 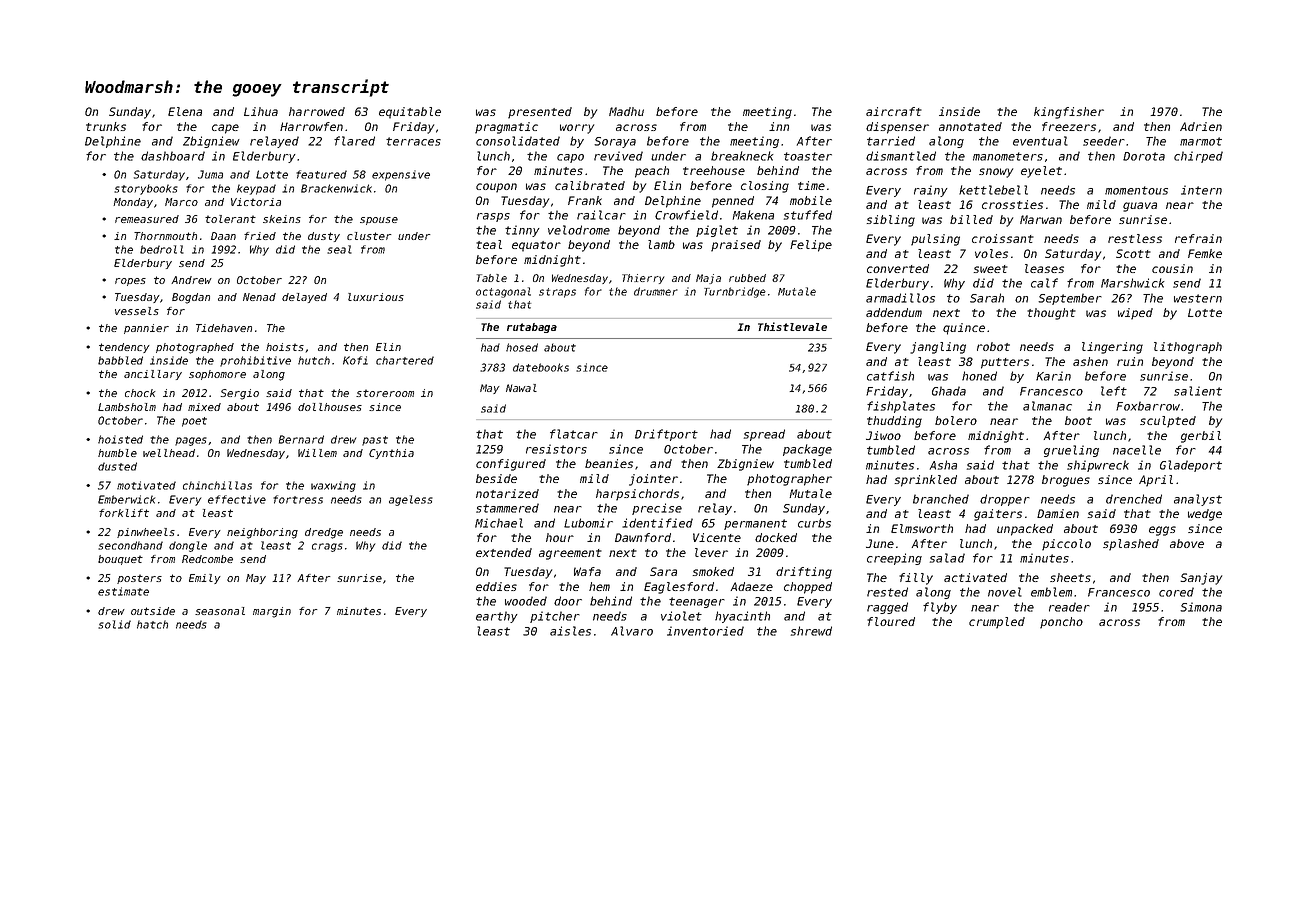 I want to click on neighboring, so click(x=262, y=533).
